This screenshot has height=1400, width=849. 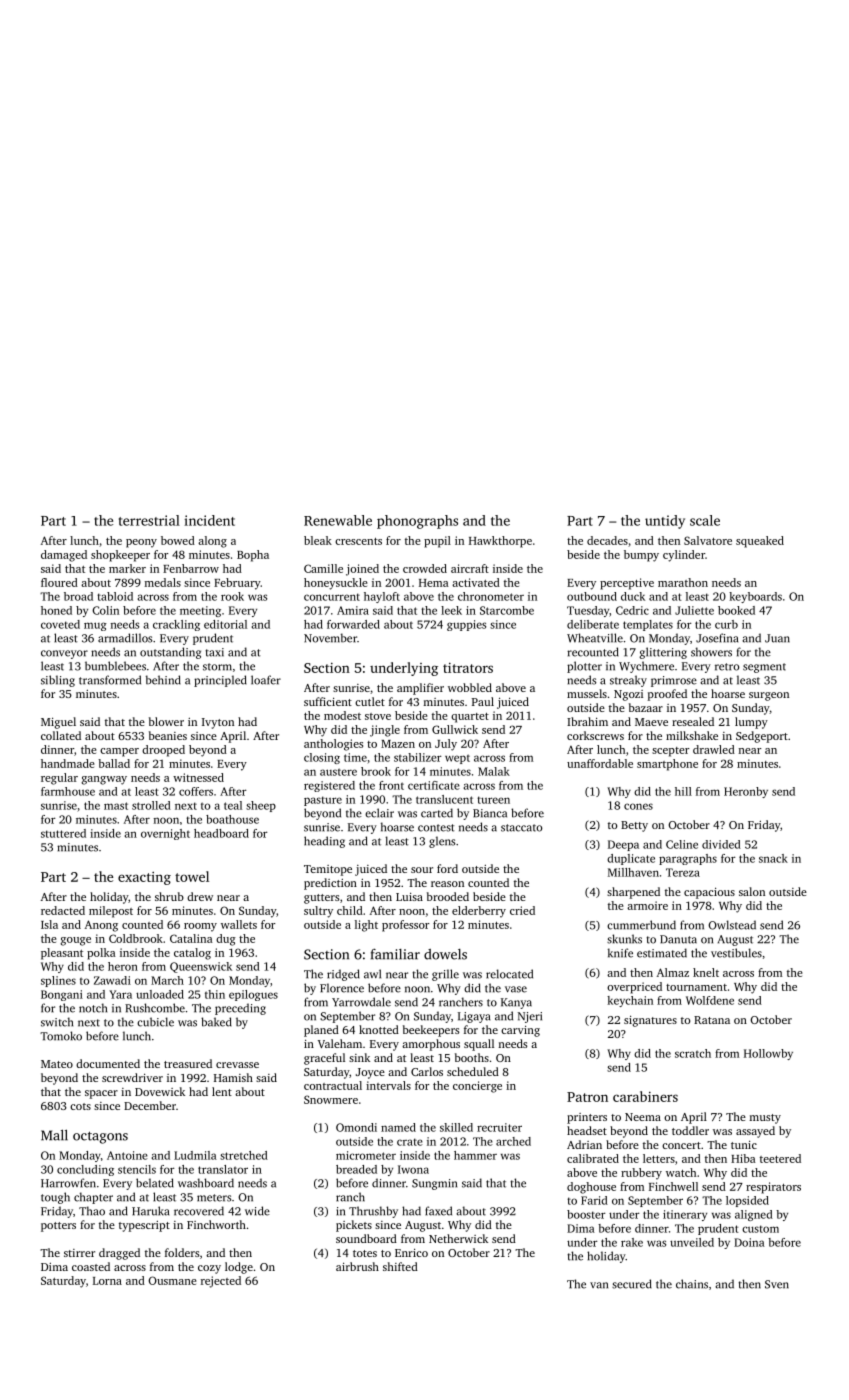 I want to click on shifted, so click(x=400, y=1266).
